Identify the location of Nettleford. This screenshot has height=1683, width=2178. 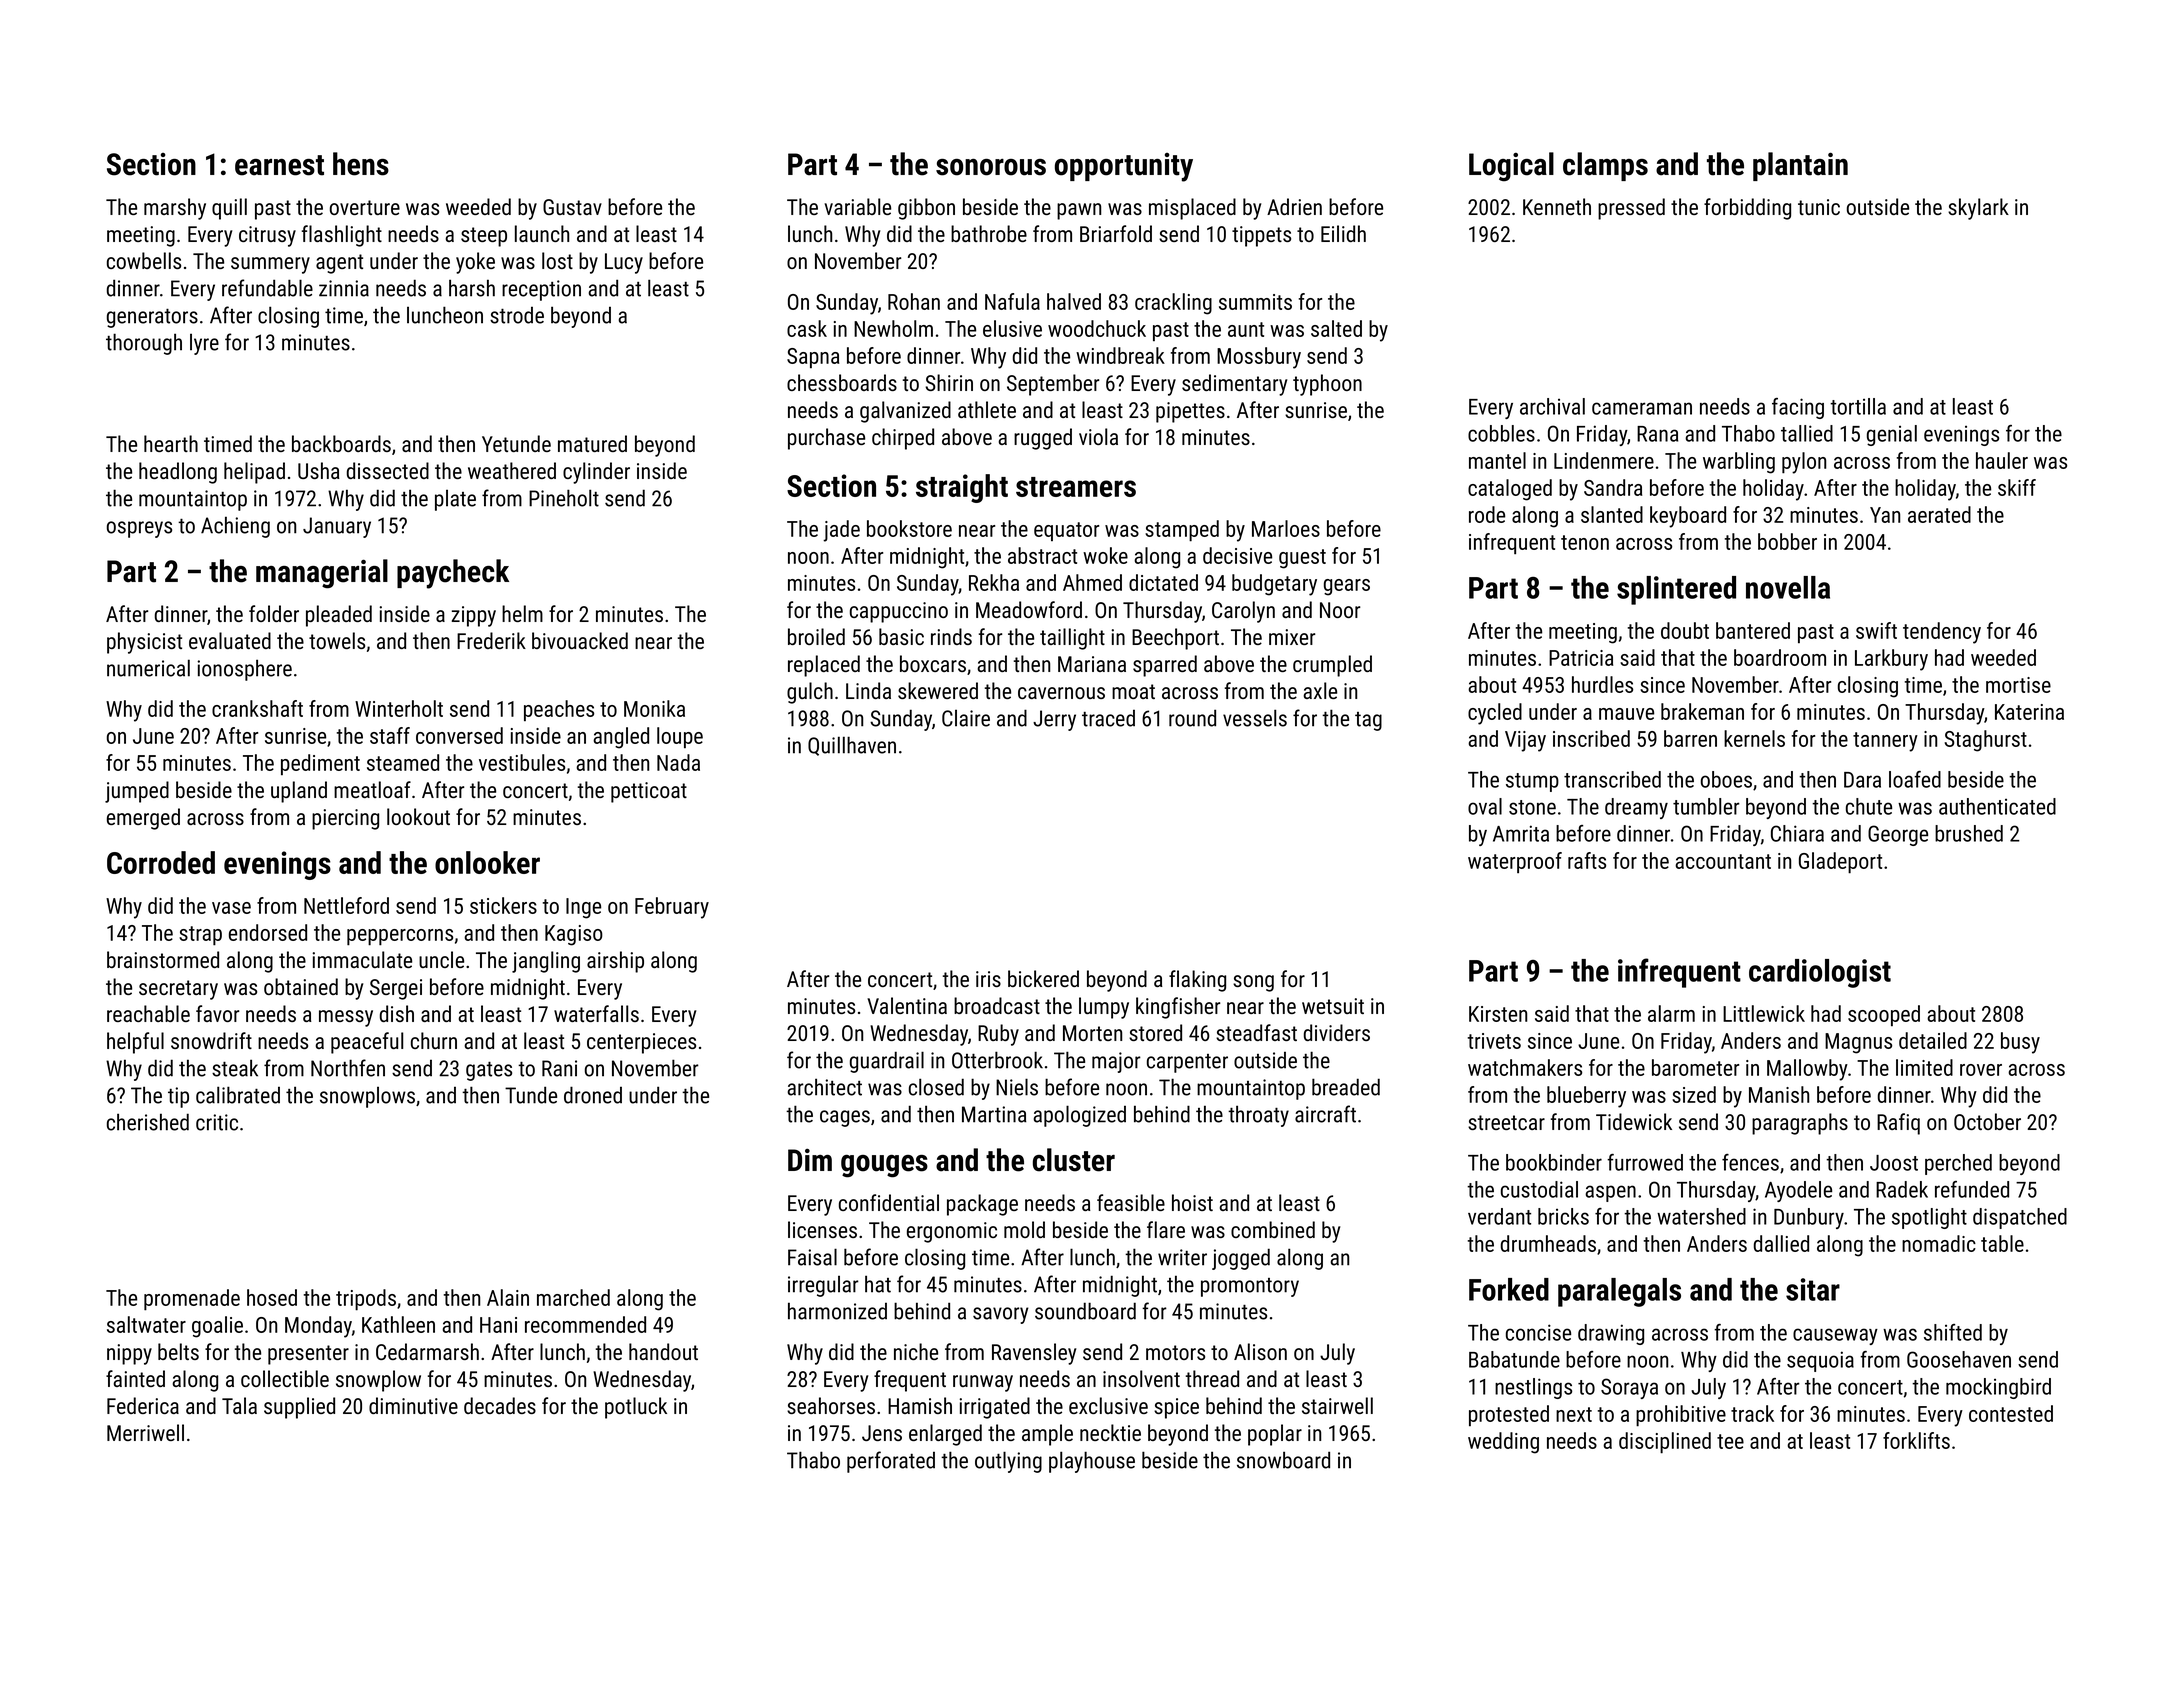
(346, 905).
